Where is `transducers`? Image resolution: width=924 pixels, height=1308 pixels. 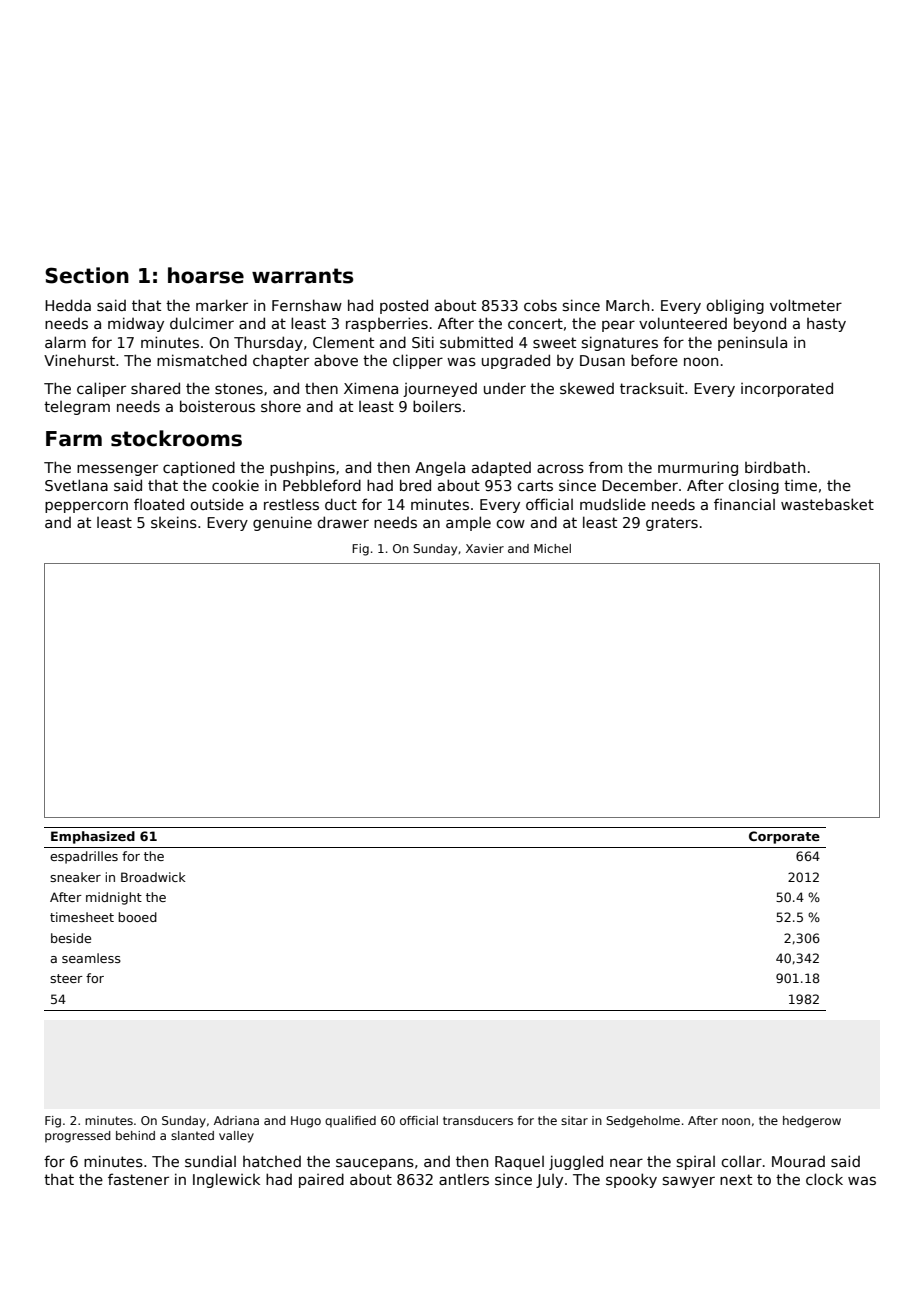 transducers is located at coordinates (478, 1120).
